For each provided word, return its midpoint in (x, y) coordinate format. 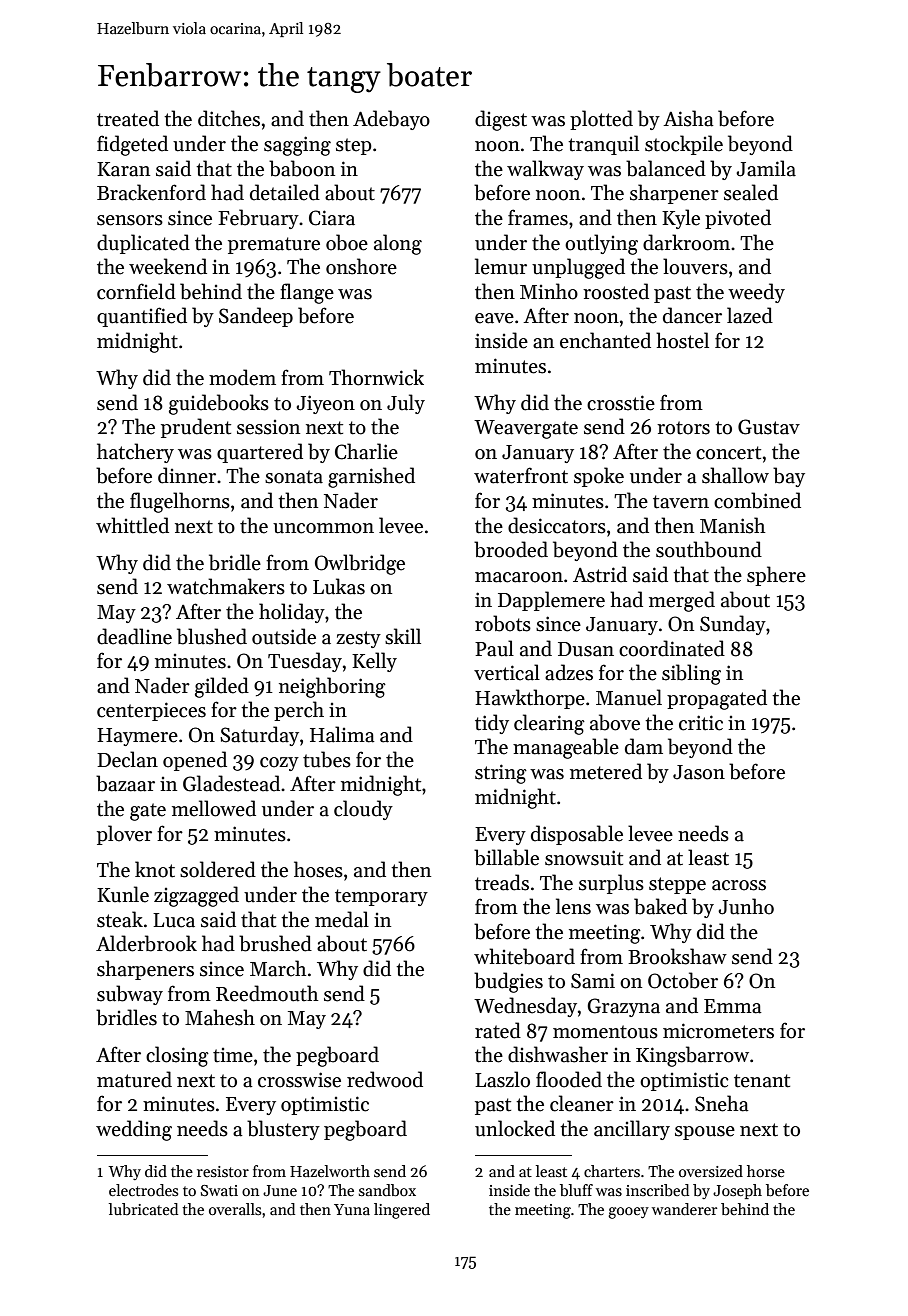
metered (606, 771)
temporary (381, 897)
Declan (127, 759)
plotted (601, 120)
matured (134, 1079)
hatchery (135, 453)
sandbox (387, 1190)
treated (128, 118)
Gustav (769, 427)
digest (501, 120)
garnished (371, 477)
